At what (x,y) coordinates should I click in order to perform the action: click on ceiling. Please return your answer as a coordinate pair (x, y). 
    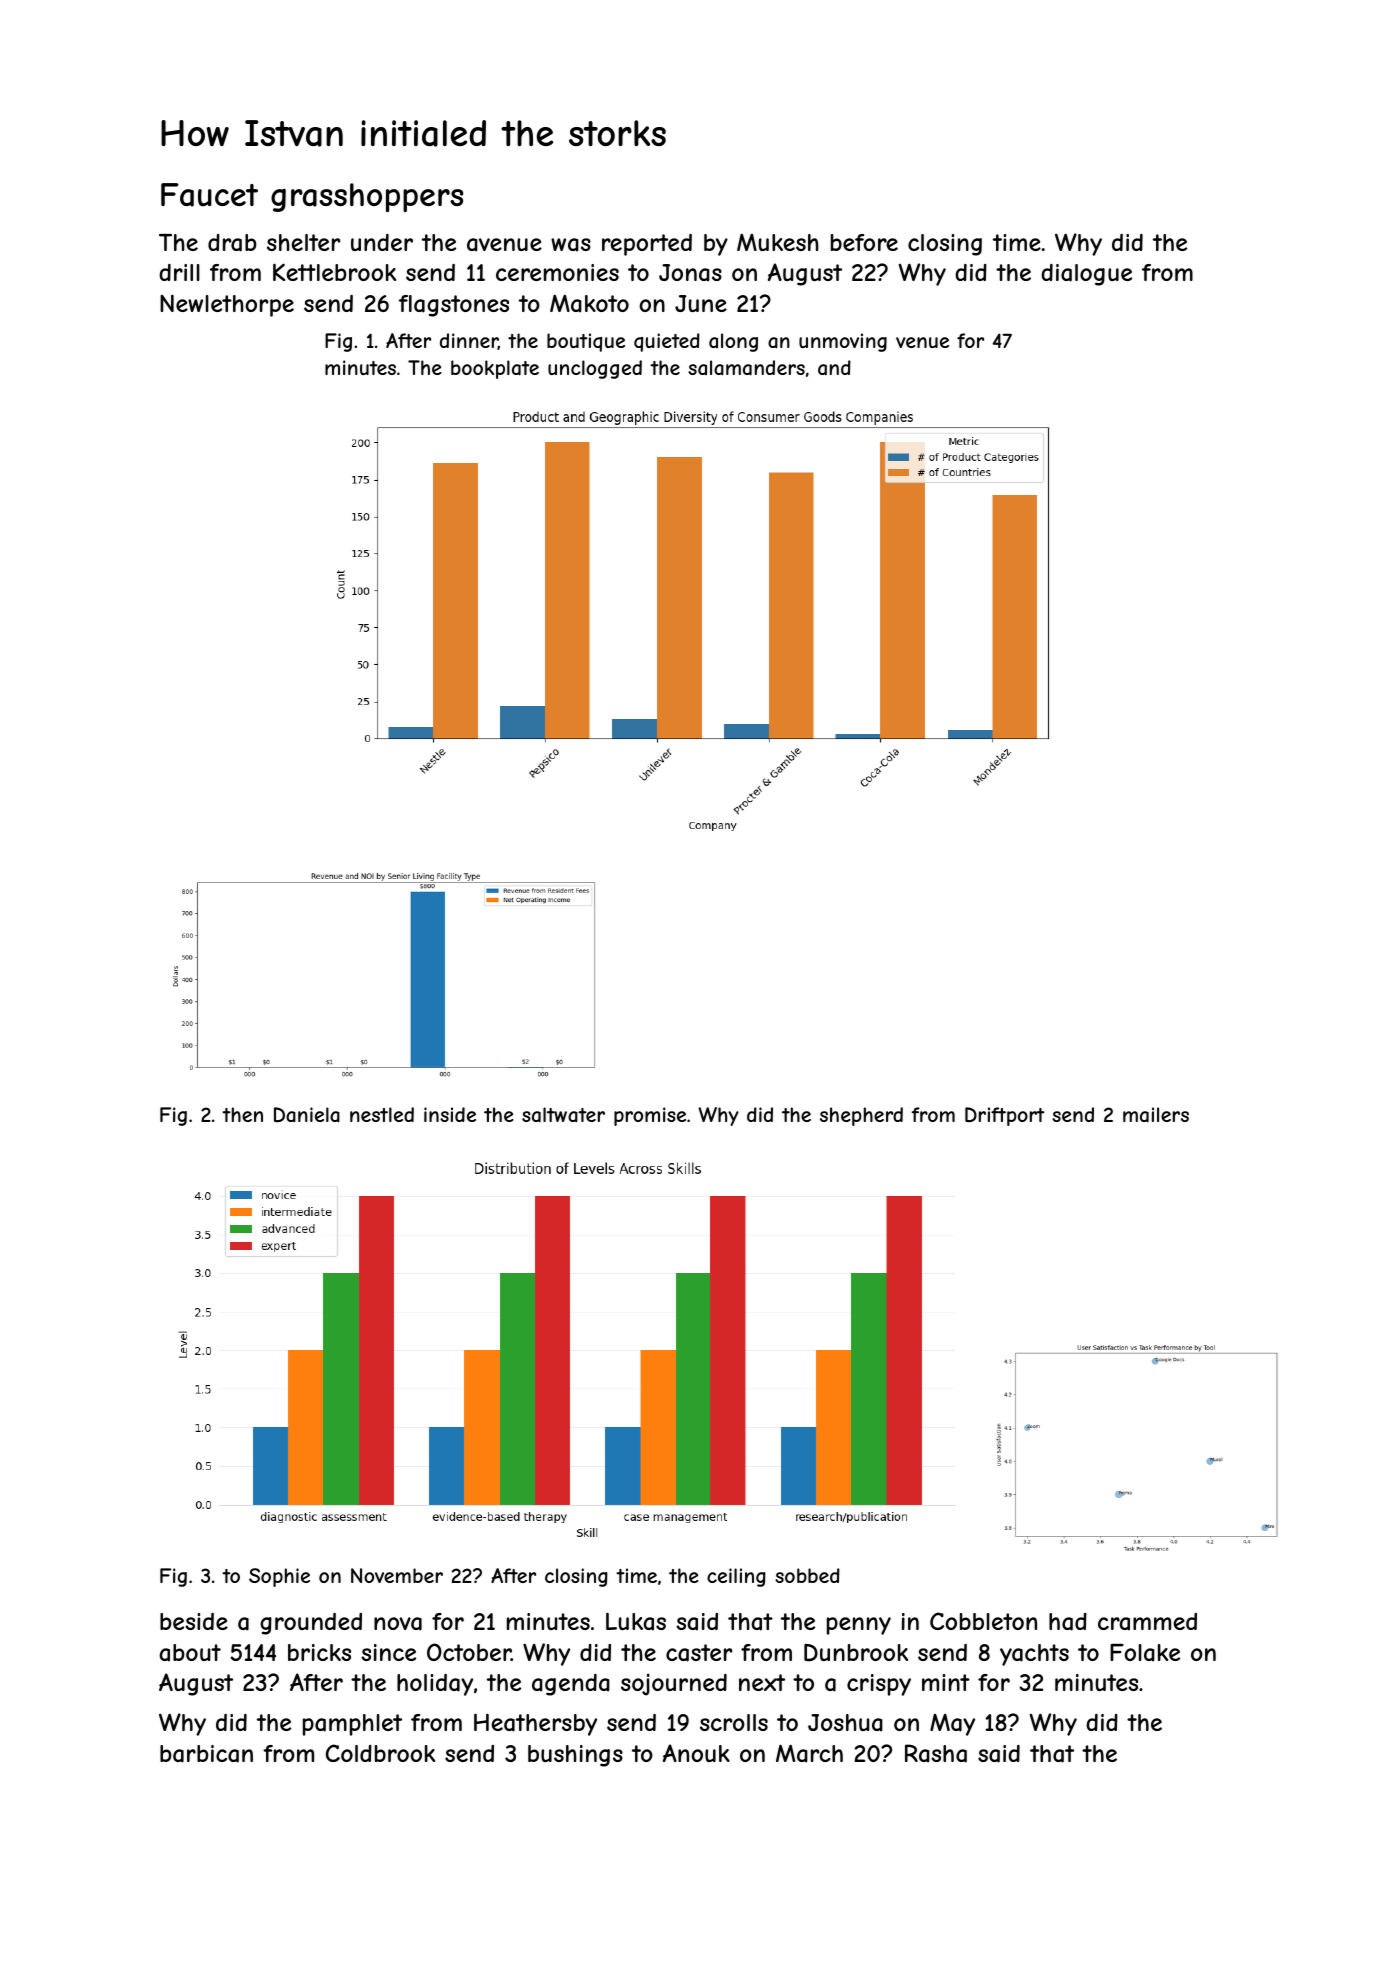
    Looking at the image, I should click on (736, 1577).
